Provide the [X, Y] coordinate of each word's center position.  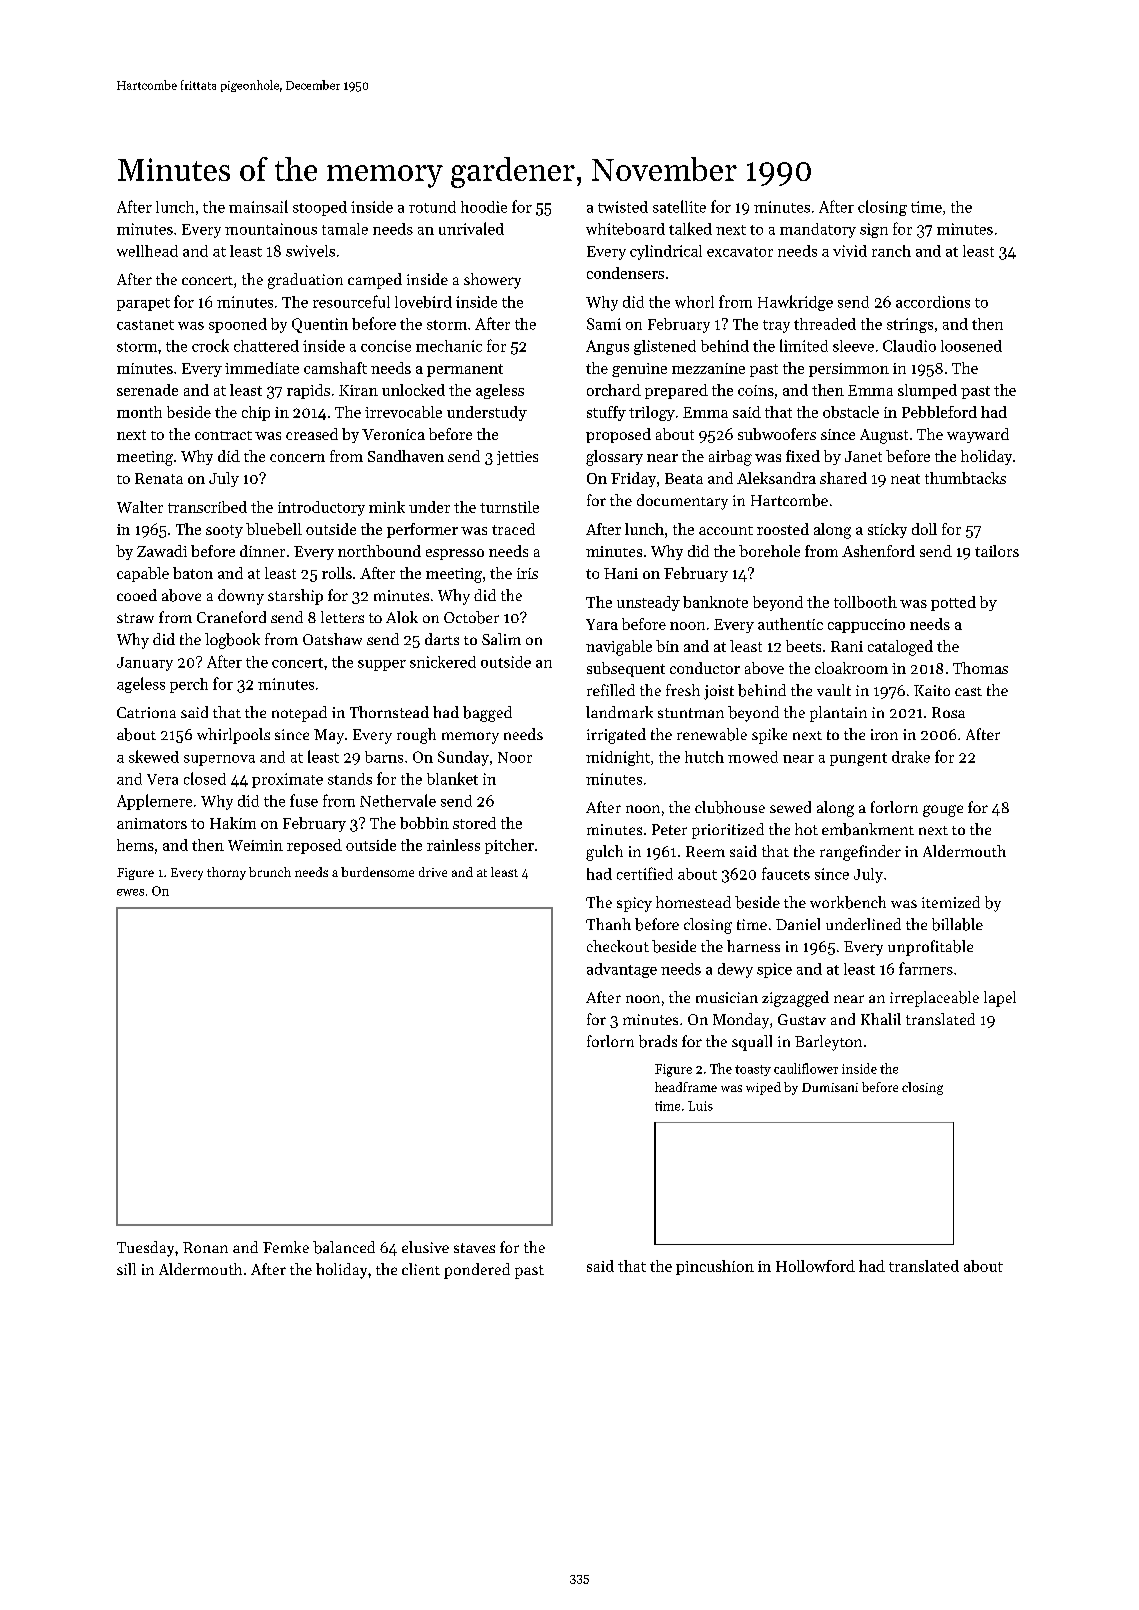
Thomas [980, 668]
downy [241, 597]
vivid [850, 251]
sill [126, 1269]
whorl [694, 302]
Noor [515, 757]
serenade [147, 390]
